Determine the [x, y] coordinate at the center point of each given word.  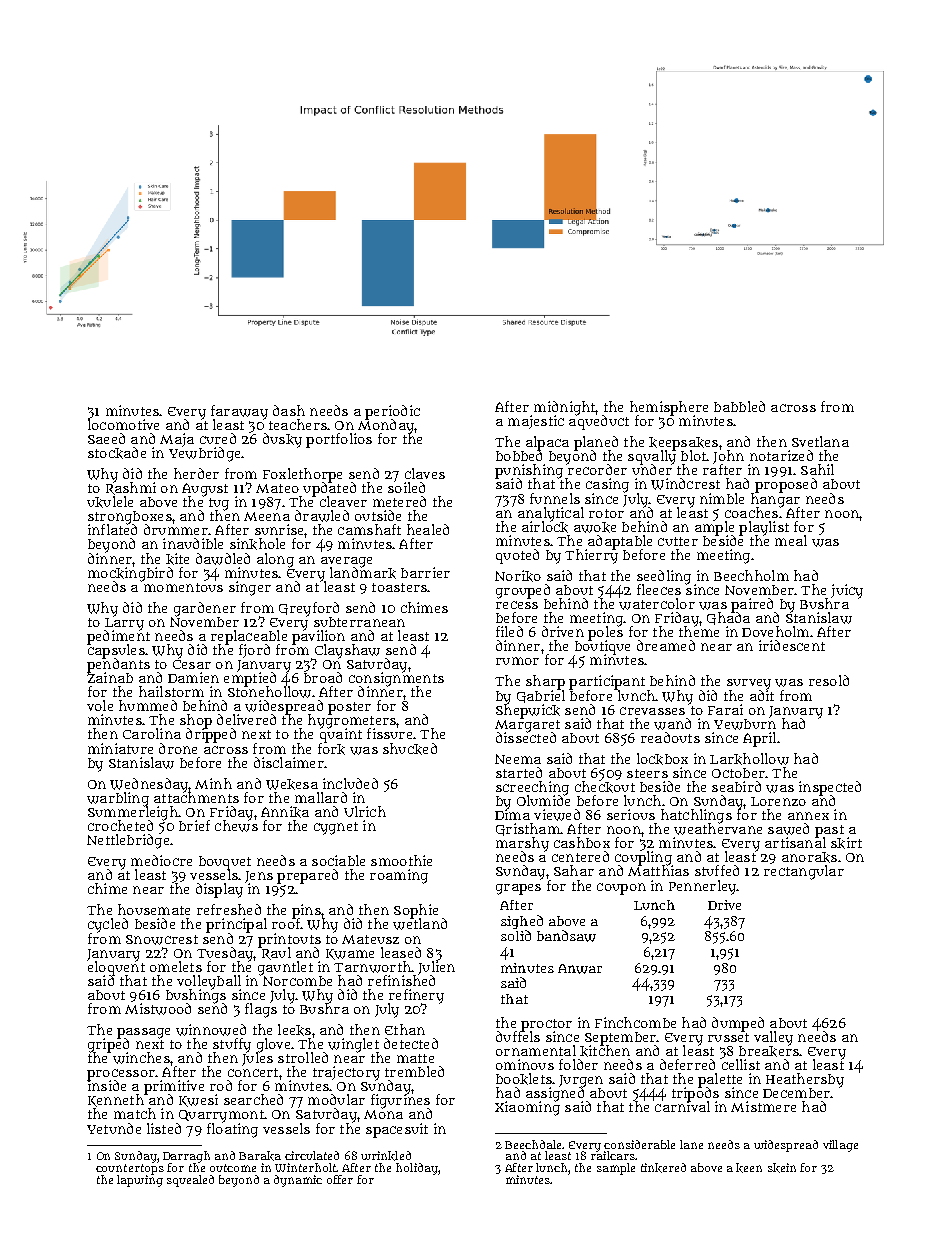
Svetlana [820, 441]
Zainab [110, 677]
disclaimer [289, 762]
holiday [417, 1169]
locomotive [123, 424]
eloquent [116, 968]
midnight [565, 408]
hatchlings [696, 816]
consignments [396, 680]
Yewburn [745, 724]
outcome [233, 1168]
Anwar [580, 969]
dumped [738, 1024]
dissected [526, 737]
